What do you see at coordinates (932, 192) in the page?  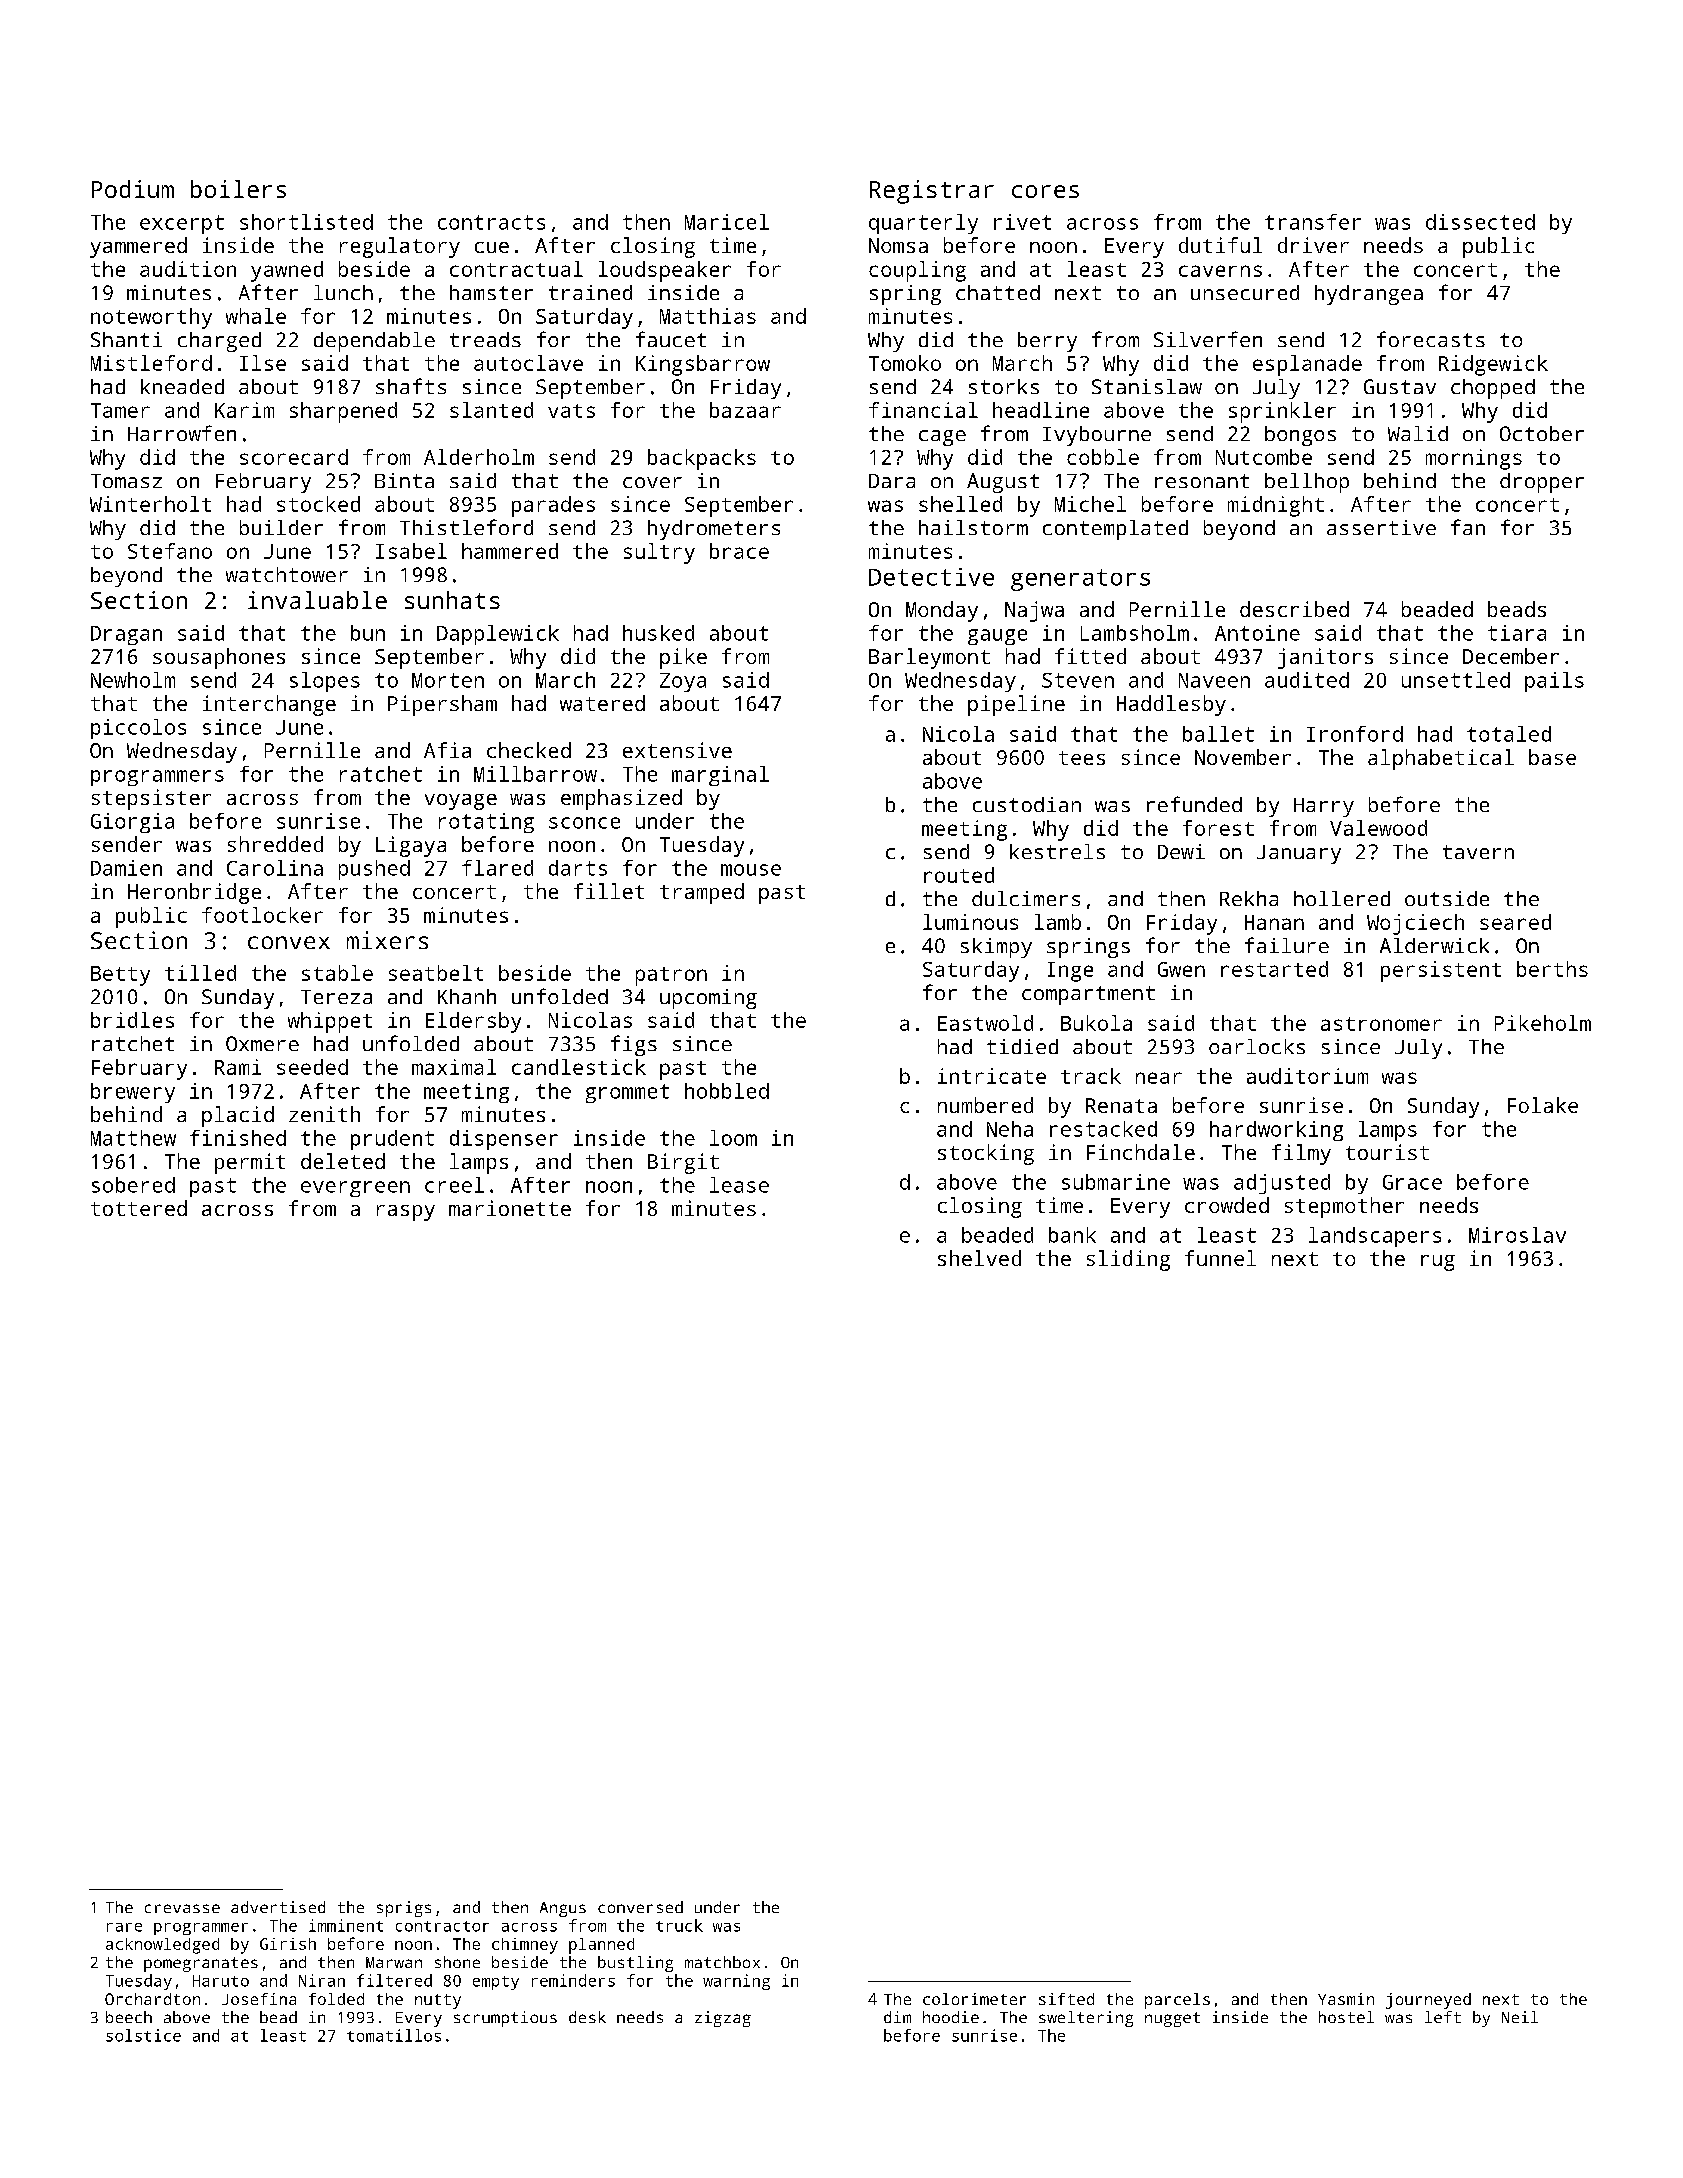 I see `Registrar` at bounding box center [932, 192].
